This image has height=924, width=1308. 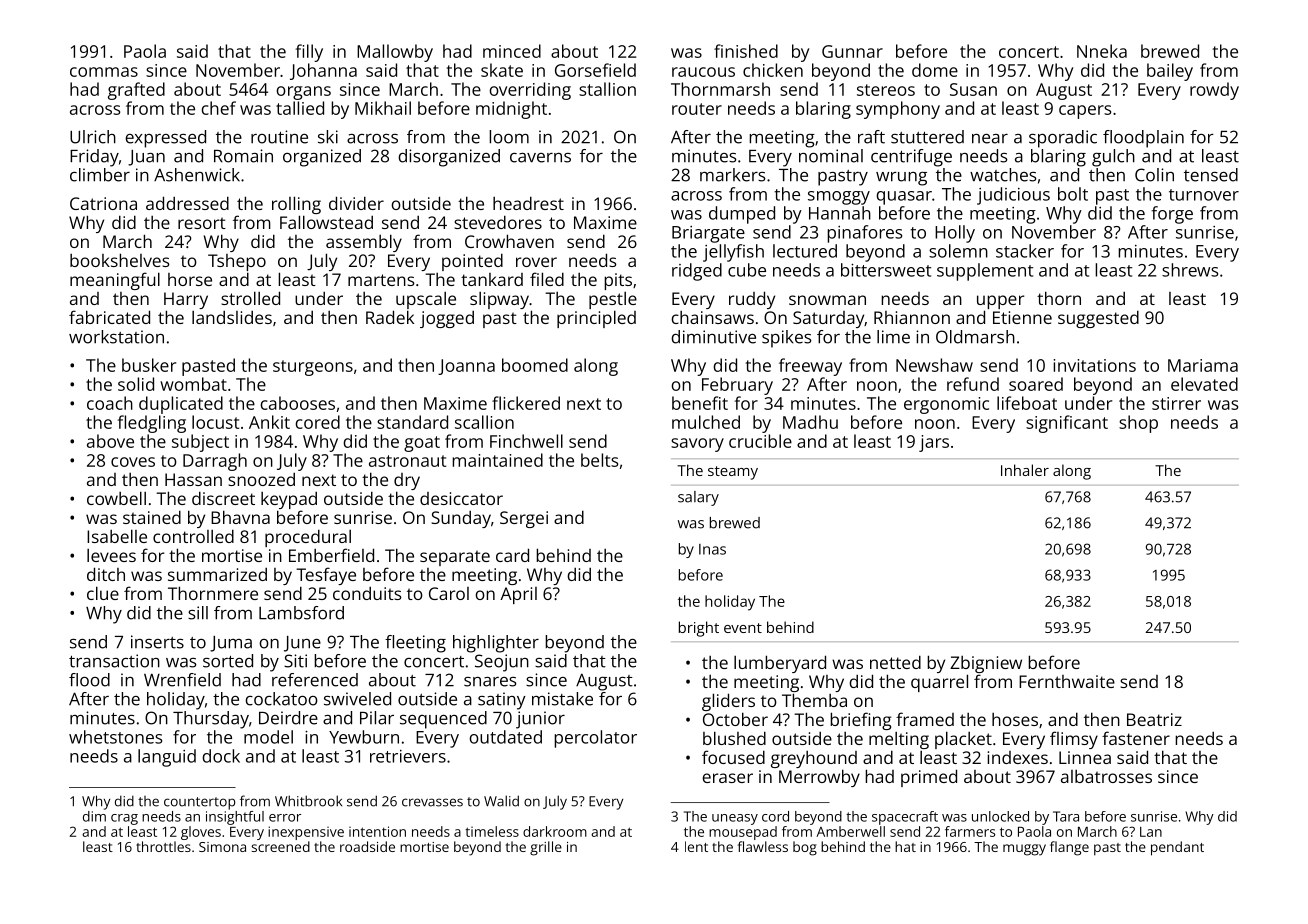 I want to click on Zbigniew, so click(x=986, y=664).
